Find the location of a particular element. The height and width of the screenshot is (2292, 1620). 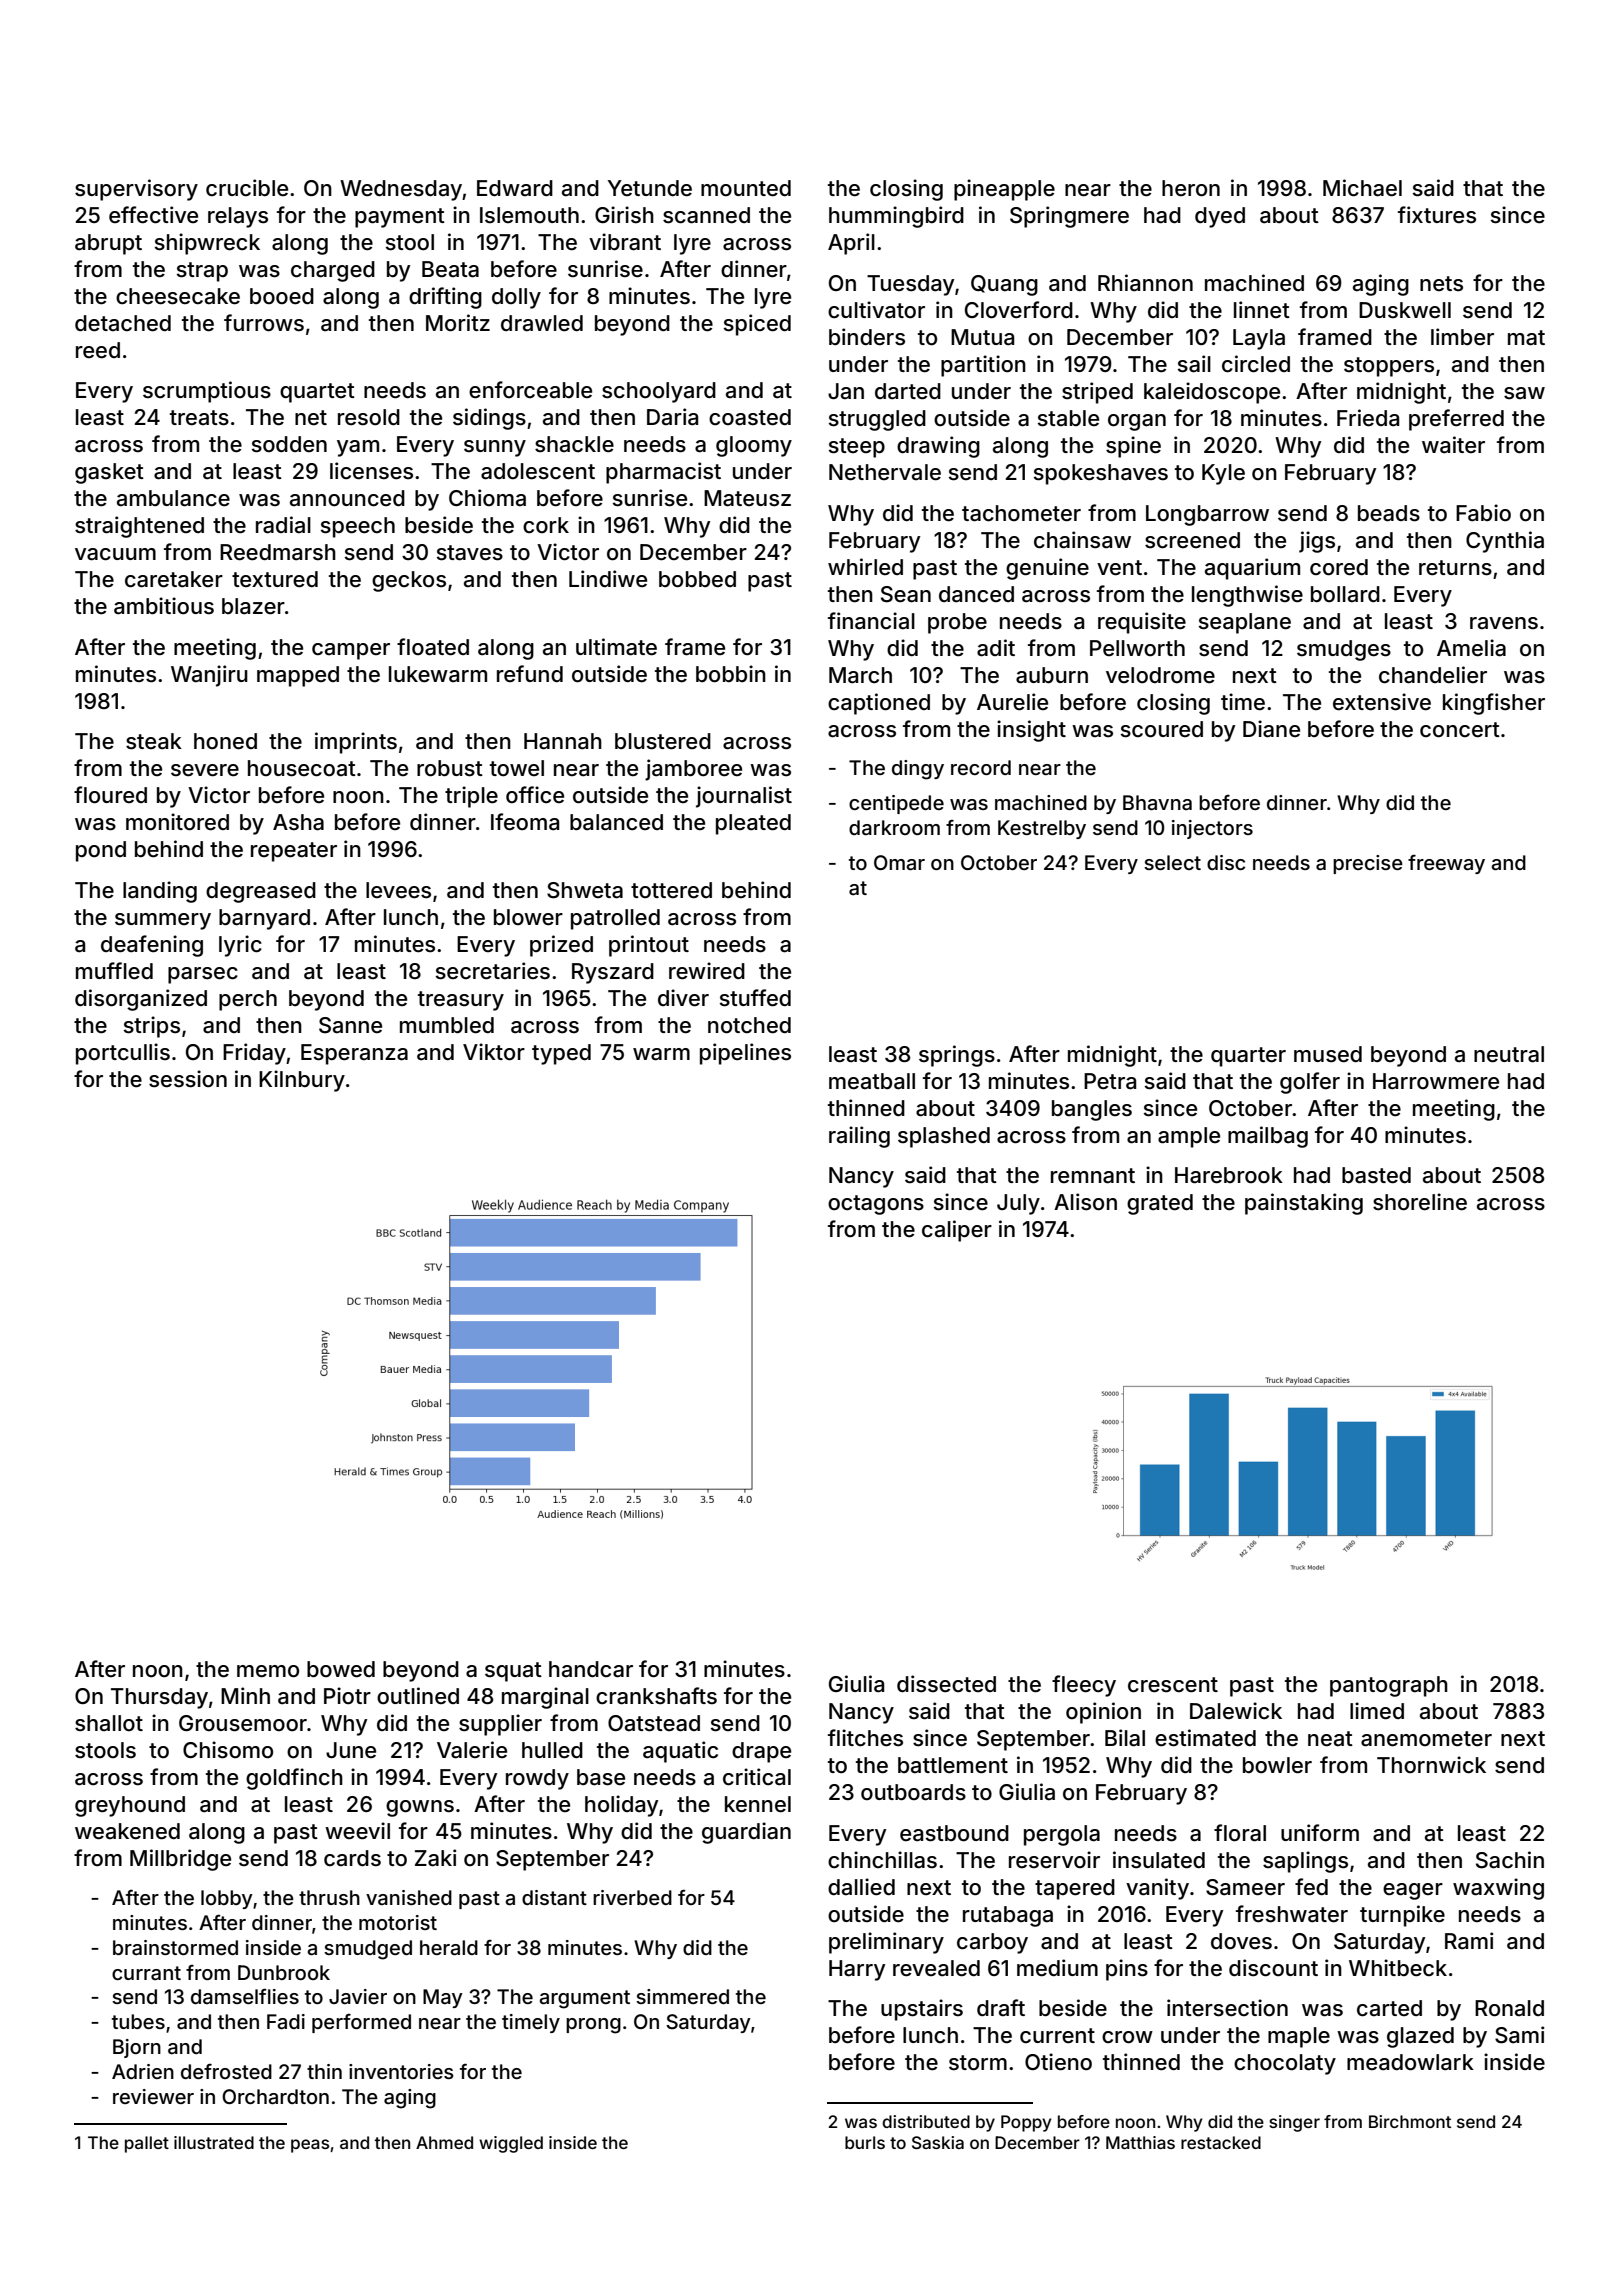

crescent is located at coordinates (1173, 1685).
